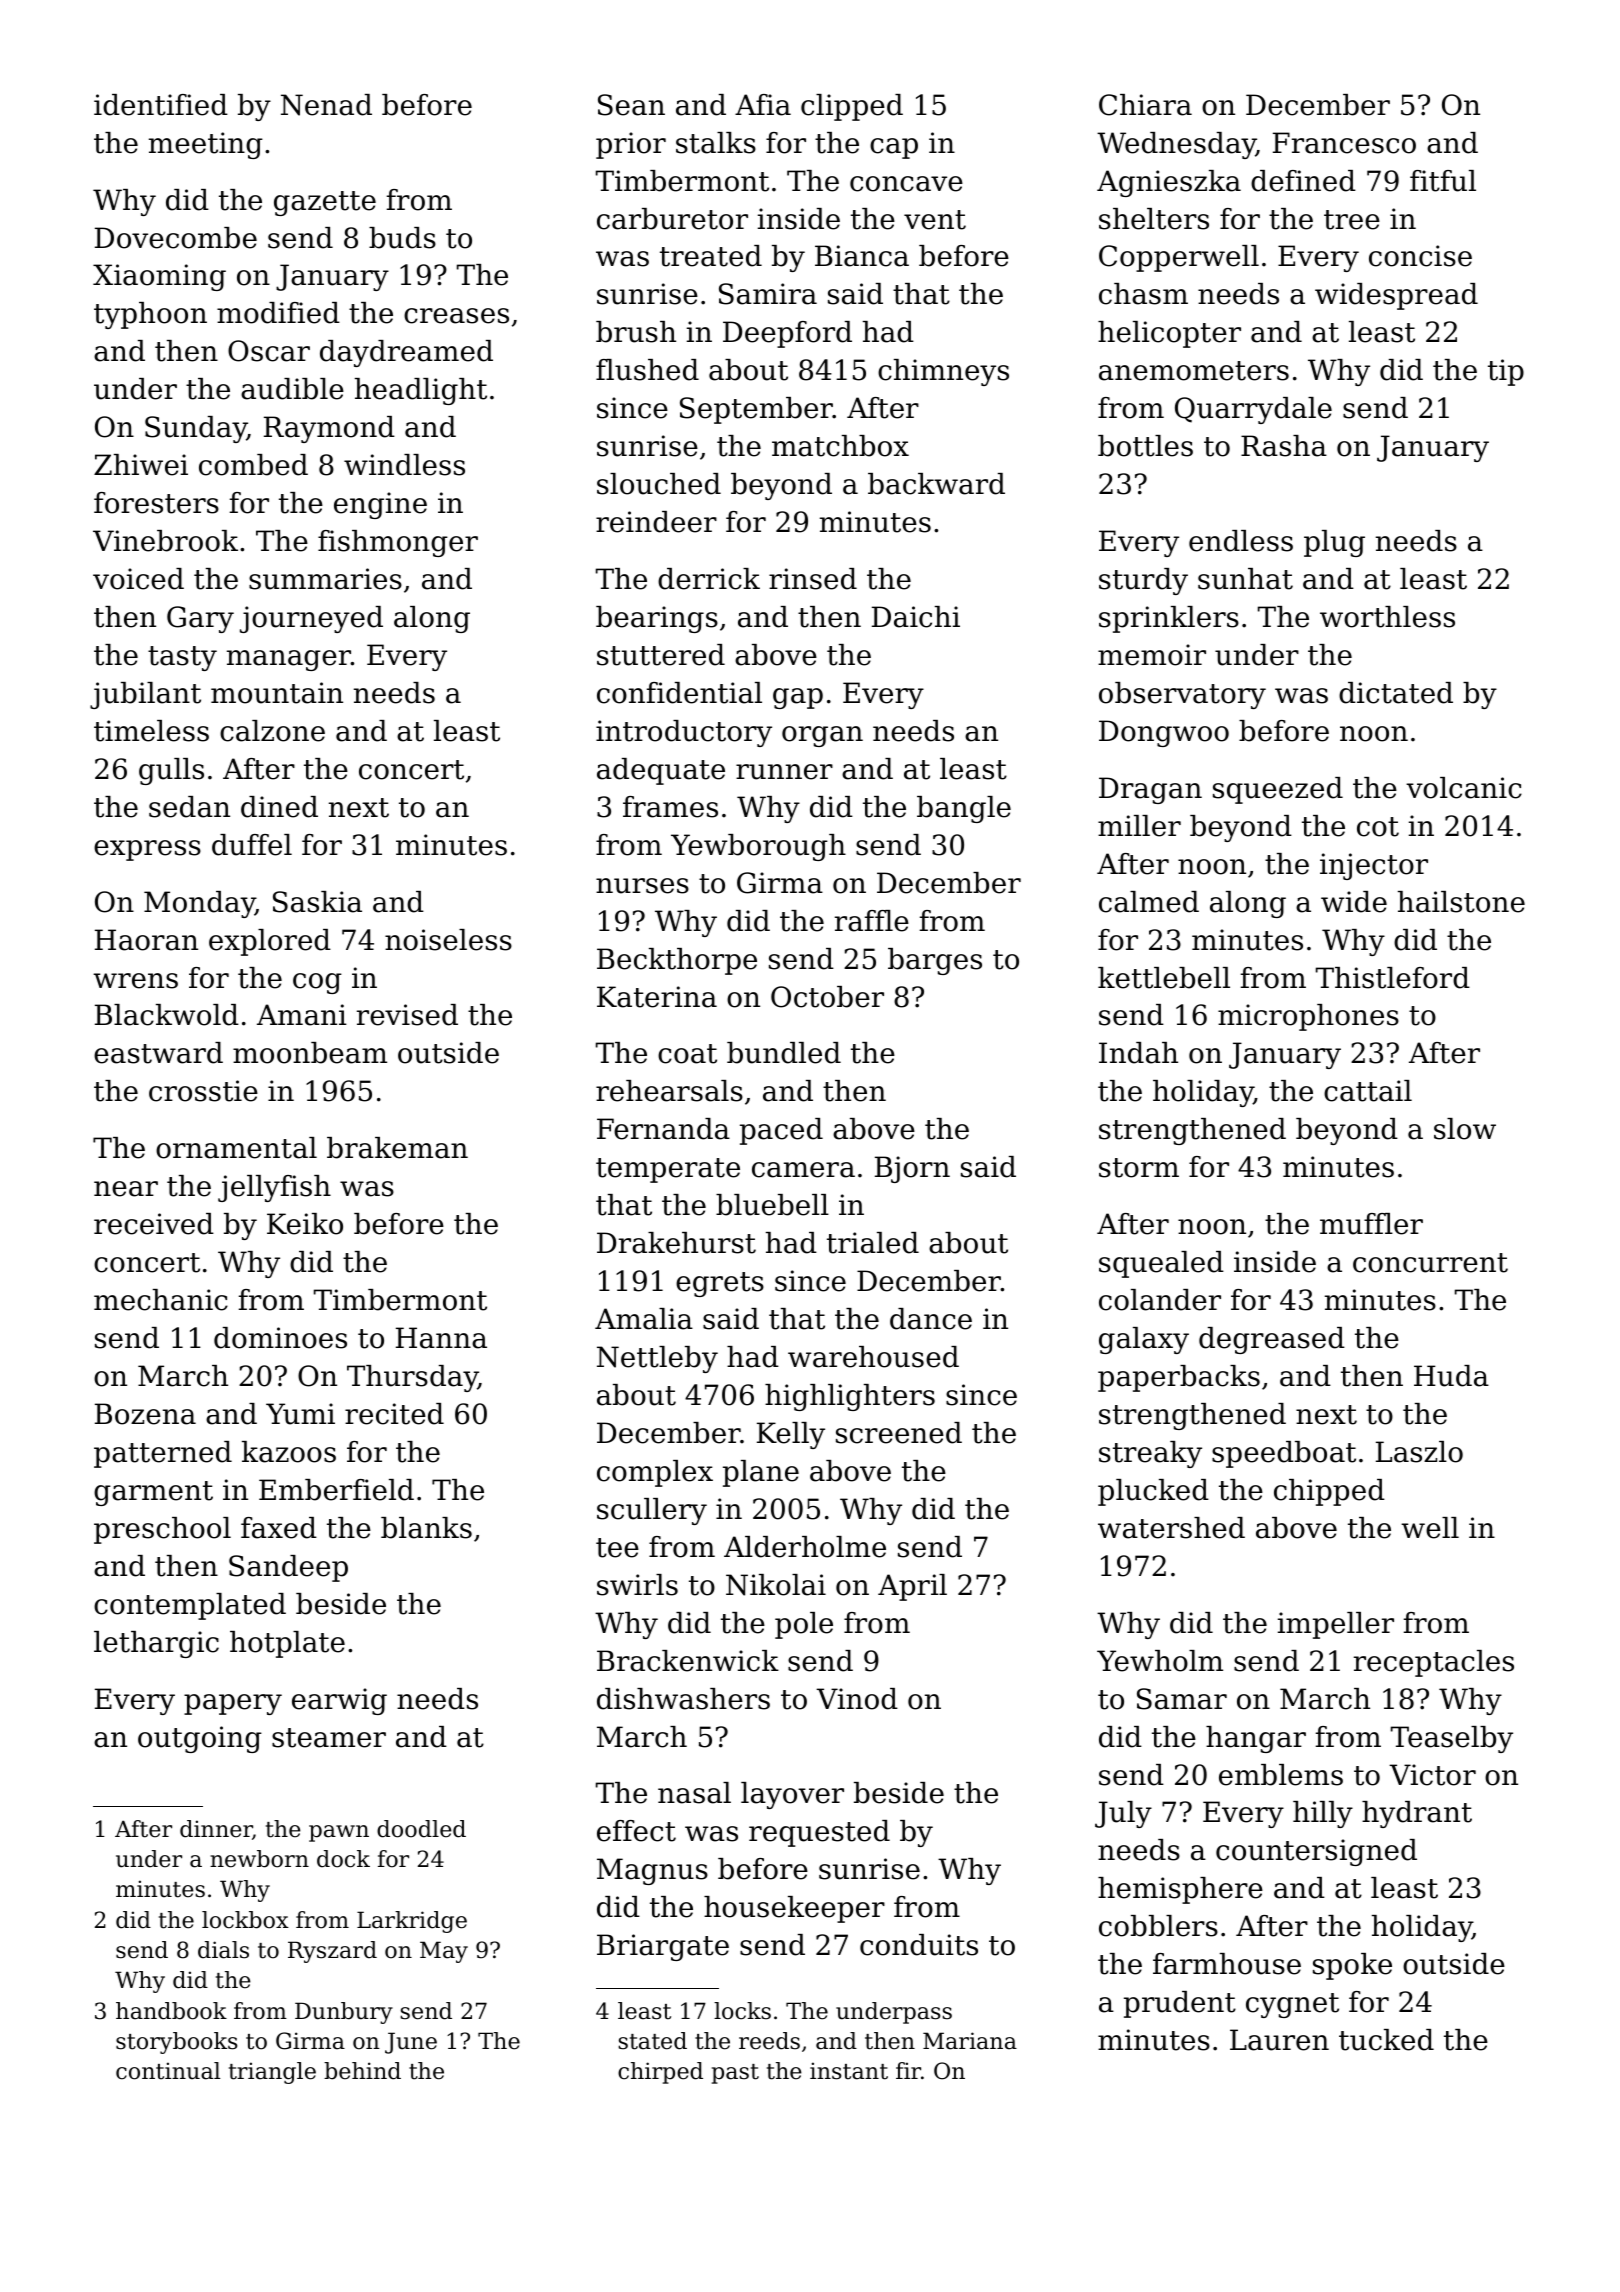 The width and height of the screenshot is (1620, 2292). Describe the element at coordinates (1284, 1454) in the screenshot. I see `speedboat` at that location.
